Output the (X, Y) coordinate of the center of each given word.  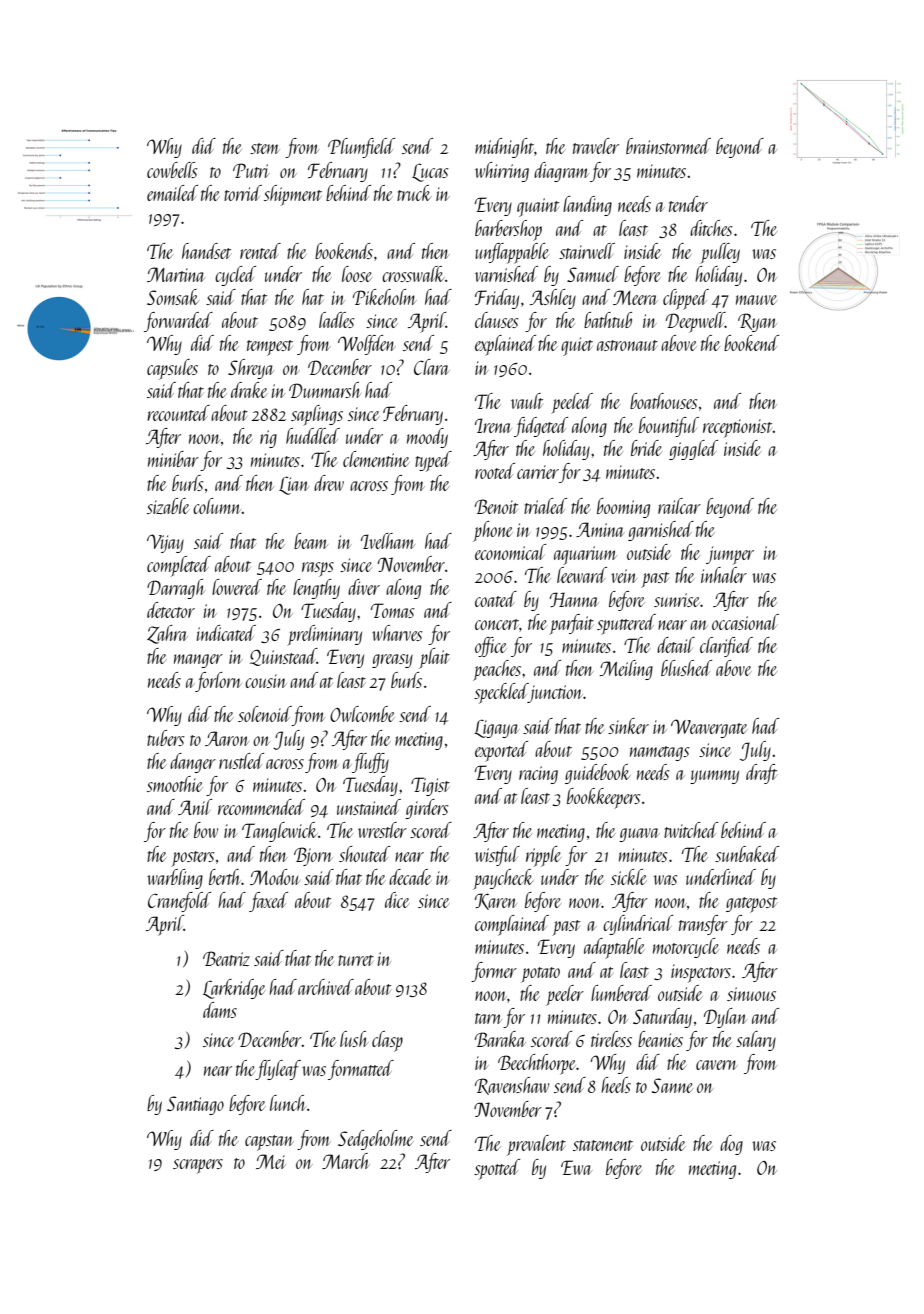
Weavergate (709, 728)
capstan (269, 1143)
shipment (293, 195)
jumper (730, 555)
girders (427, 809)
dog (731, 1145)
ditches (711, 228)
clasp (387, 1041)
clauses (497, 320)
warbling (175, 879)
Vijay (165, 543)
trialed (545, 506)
